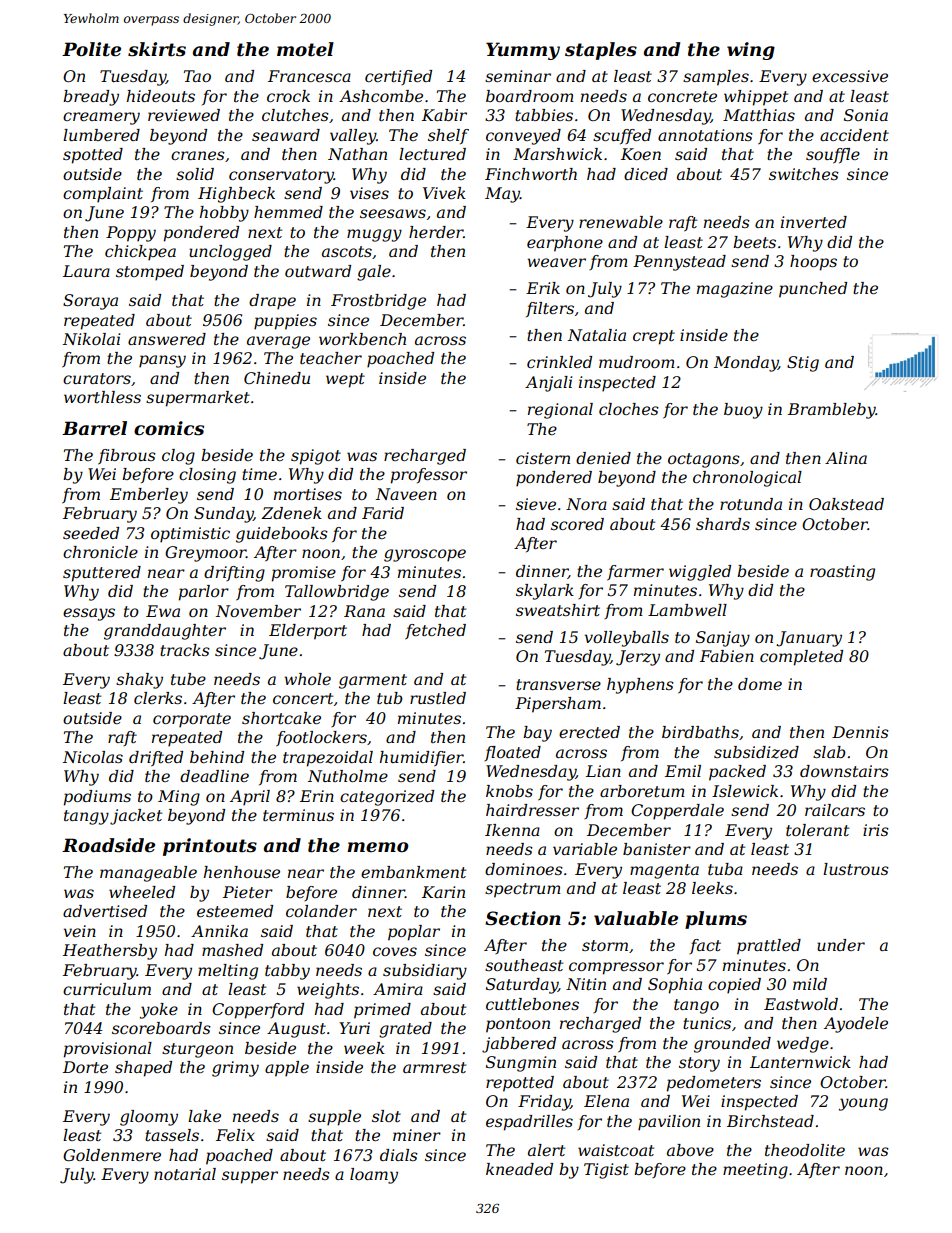 The height and width of the image is (1233, 952). I want to click on motel, so click(305, 49).
